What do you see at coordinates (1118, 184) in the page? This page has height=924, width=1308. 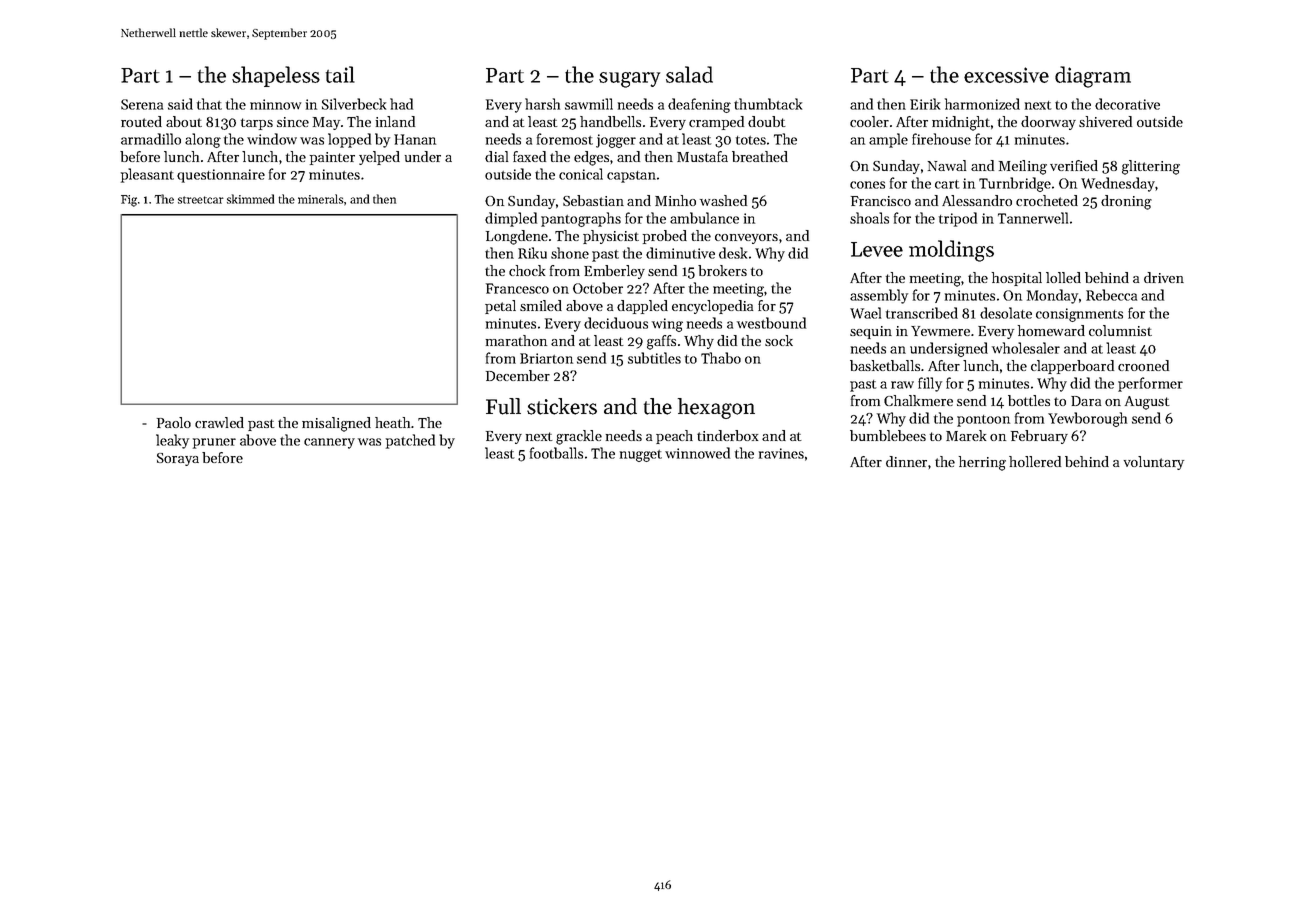 I see `Wednesday` at bounding box center [1118, 184].
